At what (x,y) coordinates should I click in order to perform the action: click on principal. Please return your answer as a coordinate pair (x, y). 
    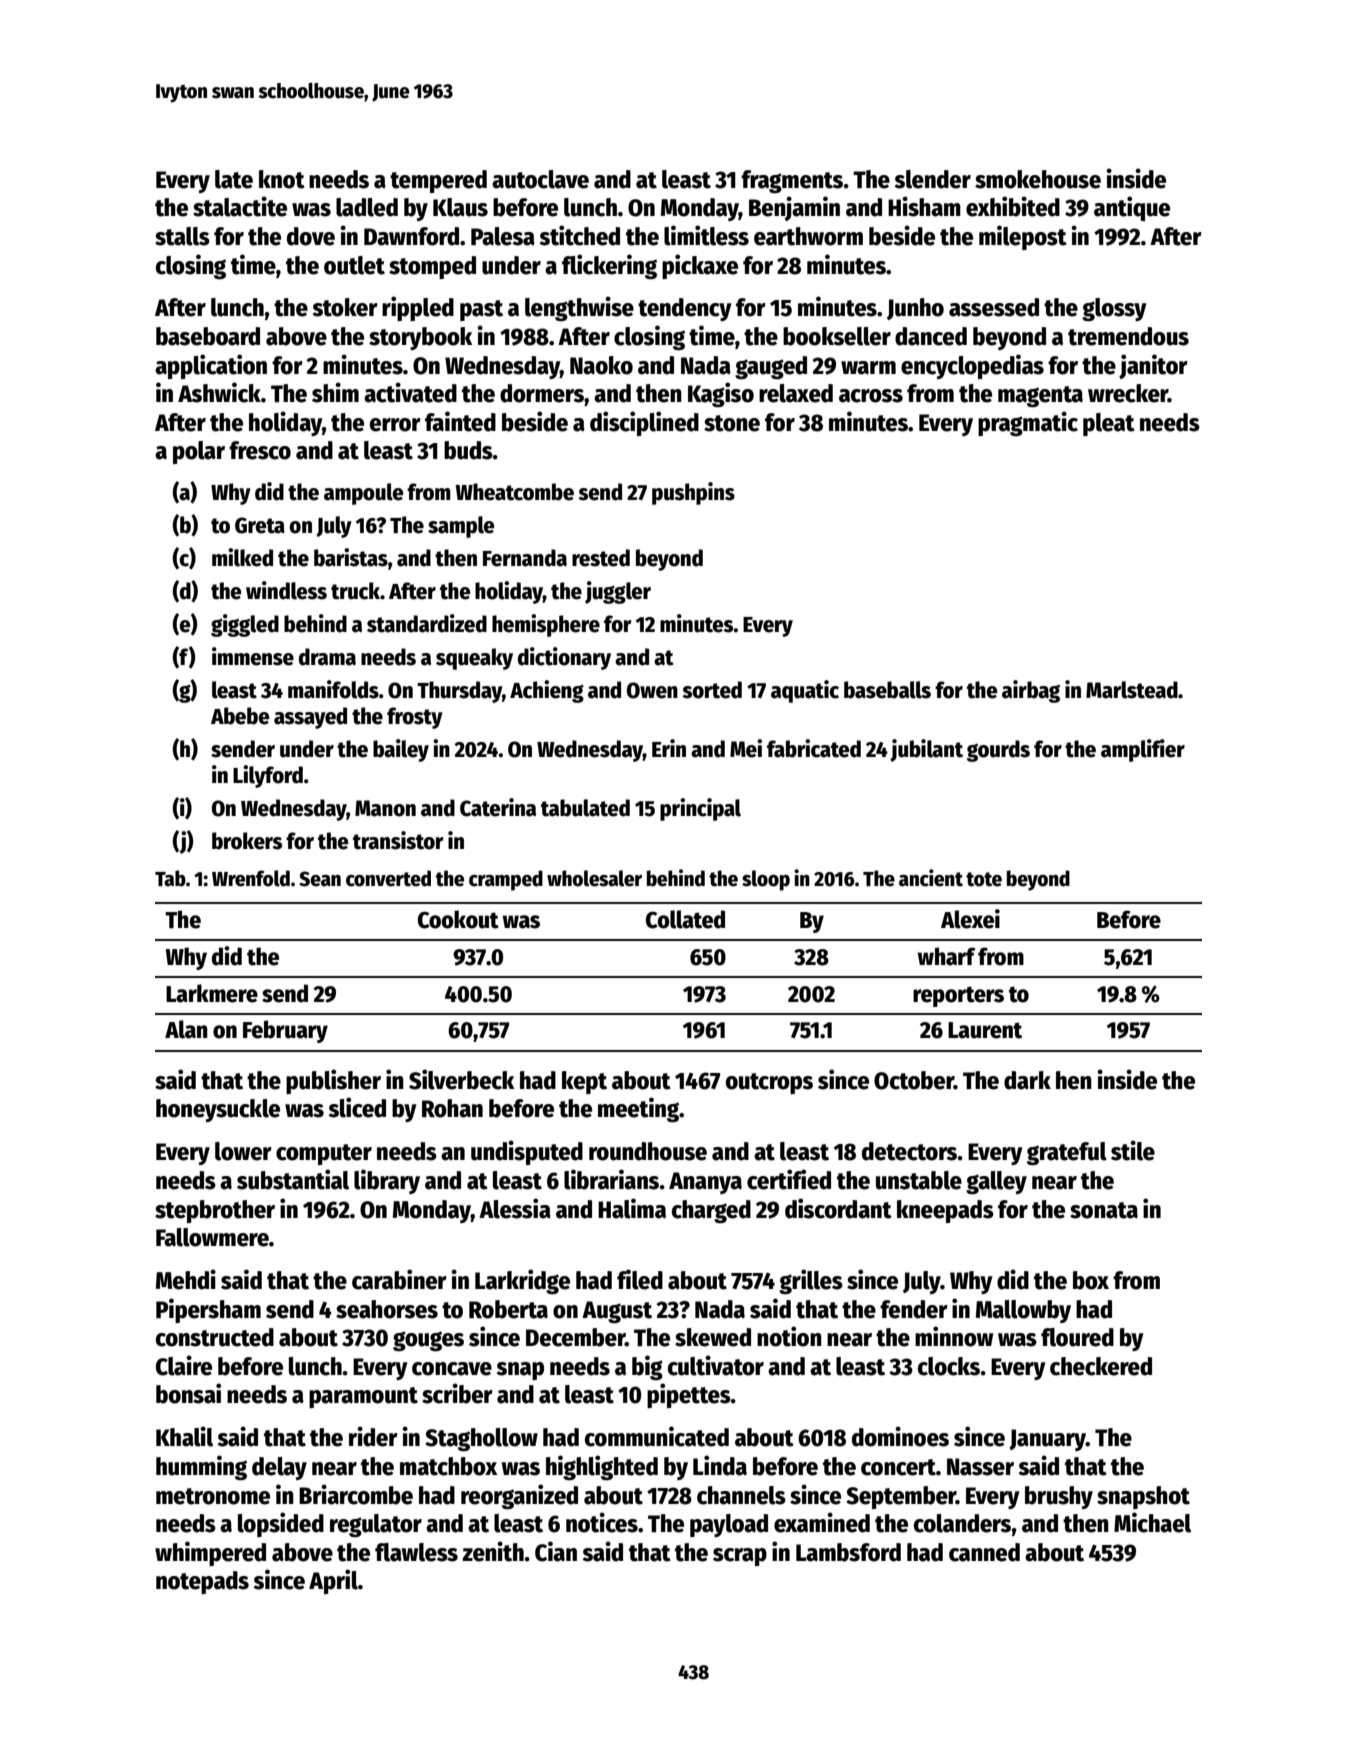
    Looking at the image, I should click on (700, 809).
